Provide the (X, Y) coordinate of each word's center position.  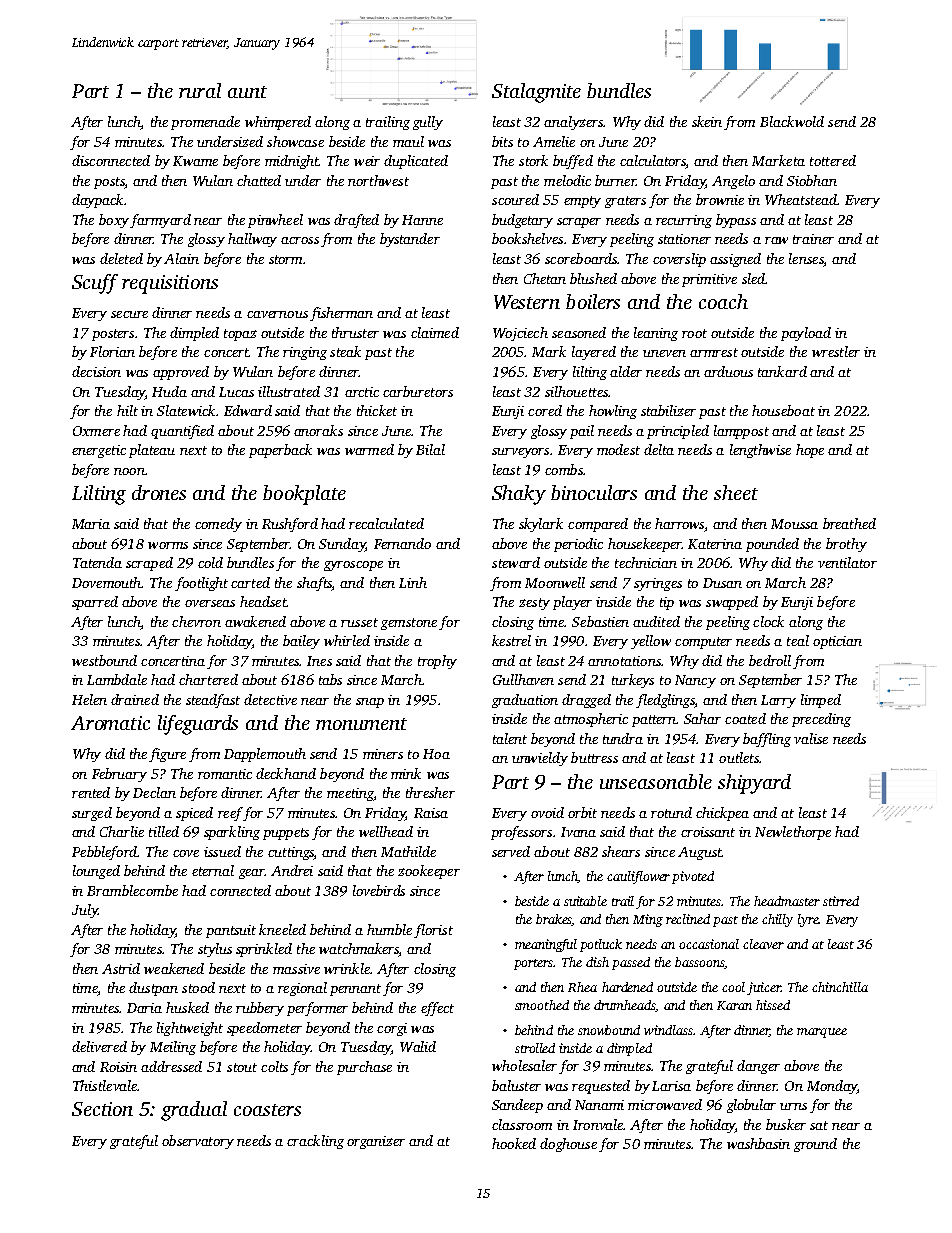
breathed (849, 523)
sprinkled (264, 950)
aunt (247, 92)
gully (428, 123)
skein (707, 121)
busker (786, 1124)
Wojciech (520, 334)
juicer (764, 988)
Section (102, 1109)
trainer (813, 239)
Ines (319, 661)
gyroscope (353, 566)
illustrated (289, 391)
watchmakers (359, 950)
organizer (376, 1142)
